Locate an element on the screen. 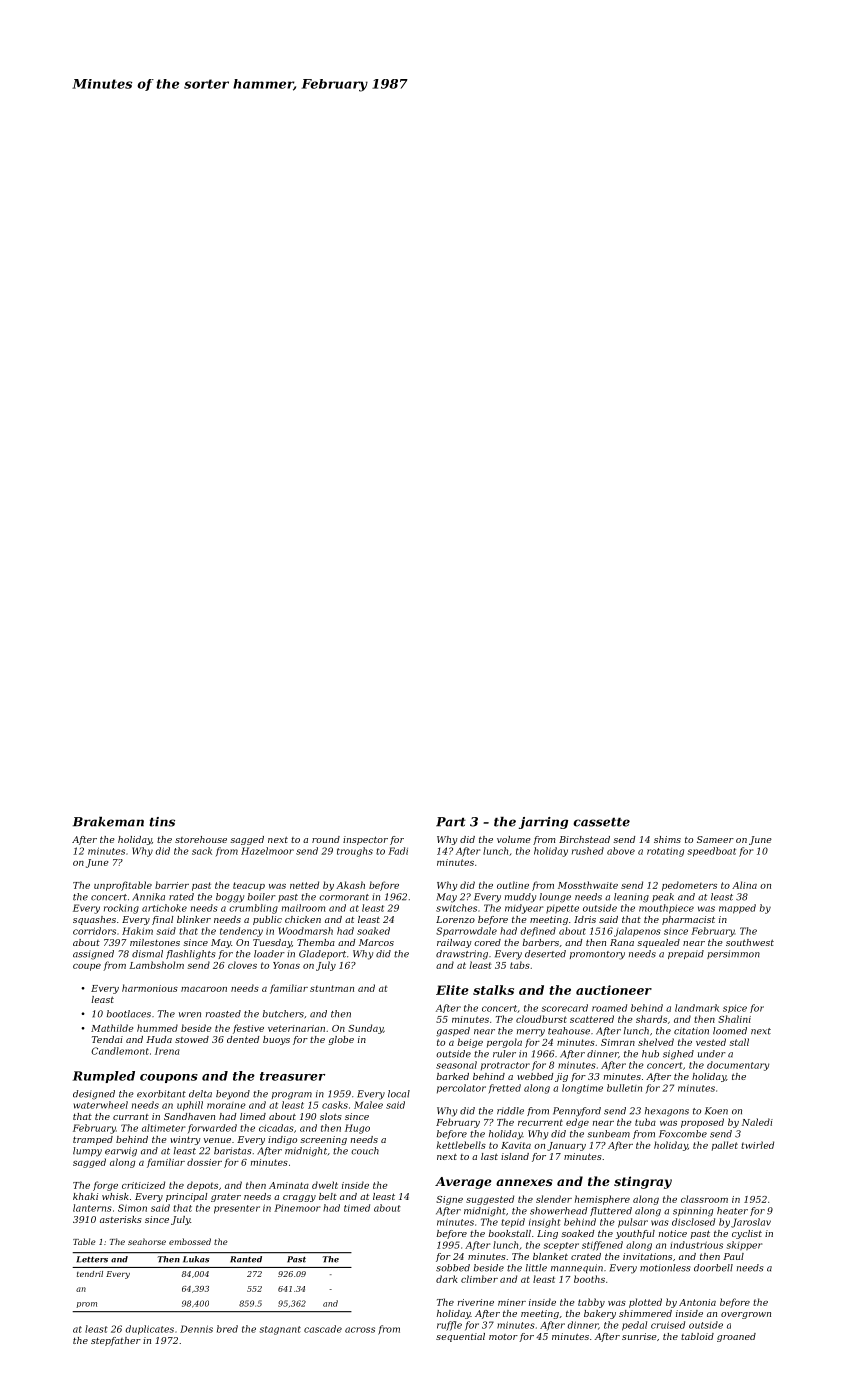 The width and height of the screenshot is (849, 1400). Dennis is located at coordinates (196, 1329).
